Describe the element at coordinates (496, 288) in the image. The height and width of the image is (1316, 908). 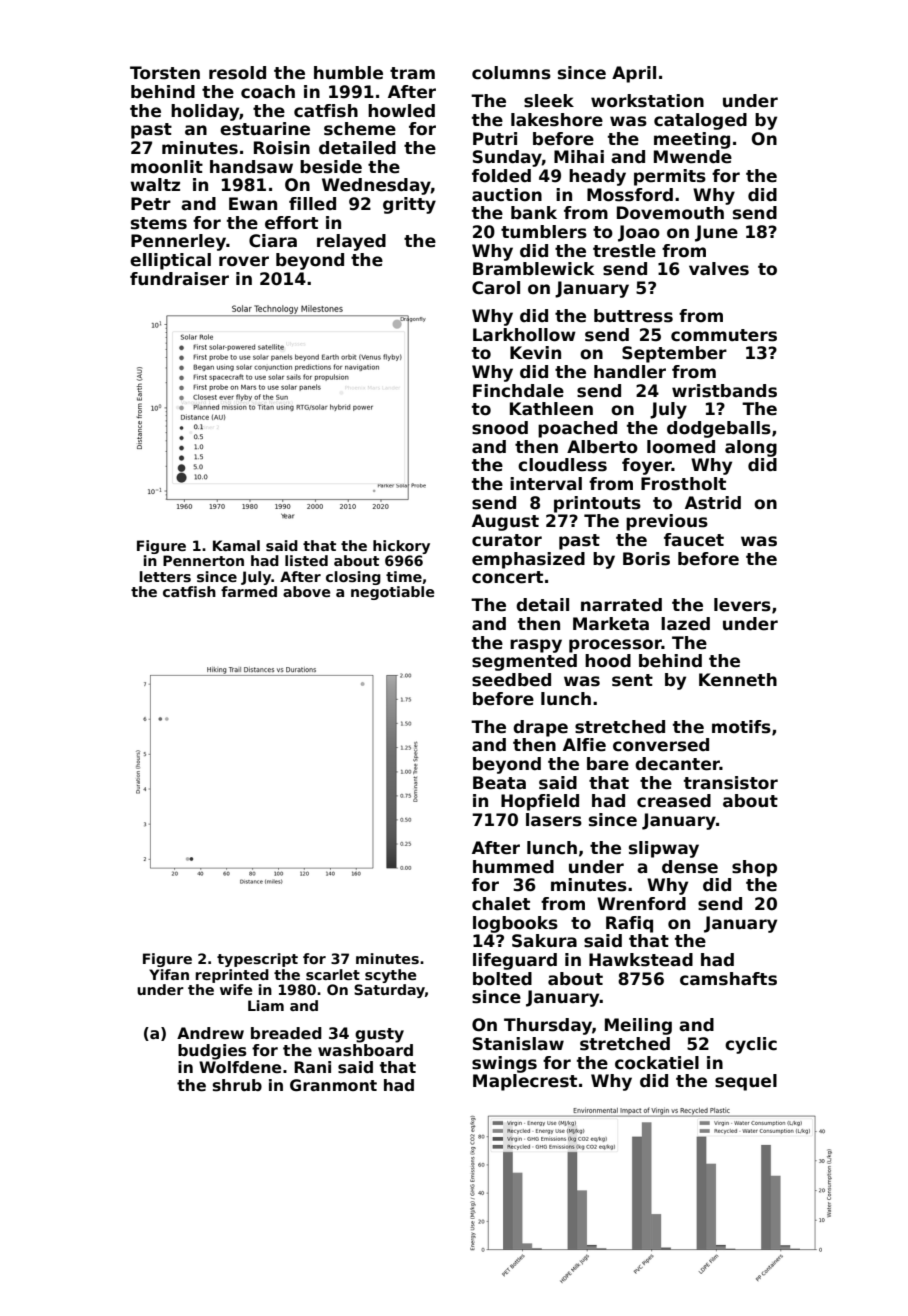
I see `Carol` at that location.
